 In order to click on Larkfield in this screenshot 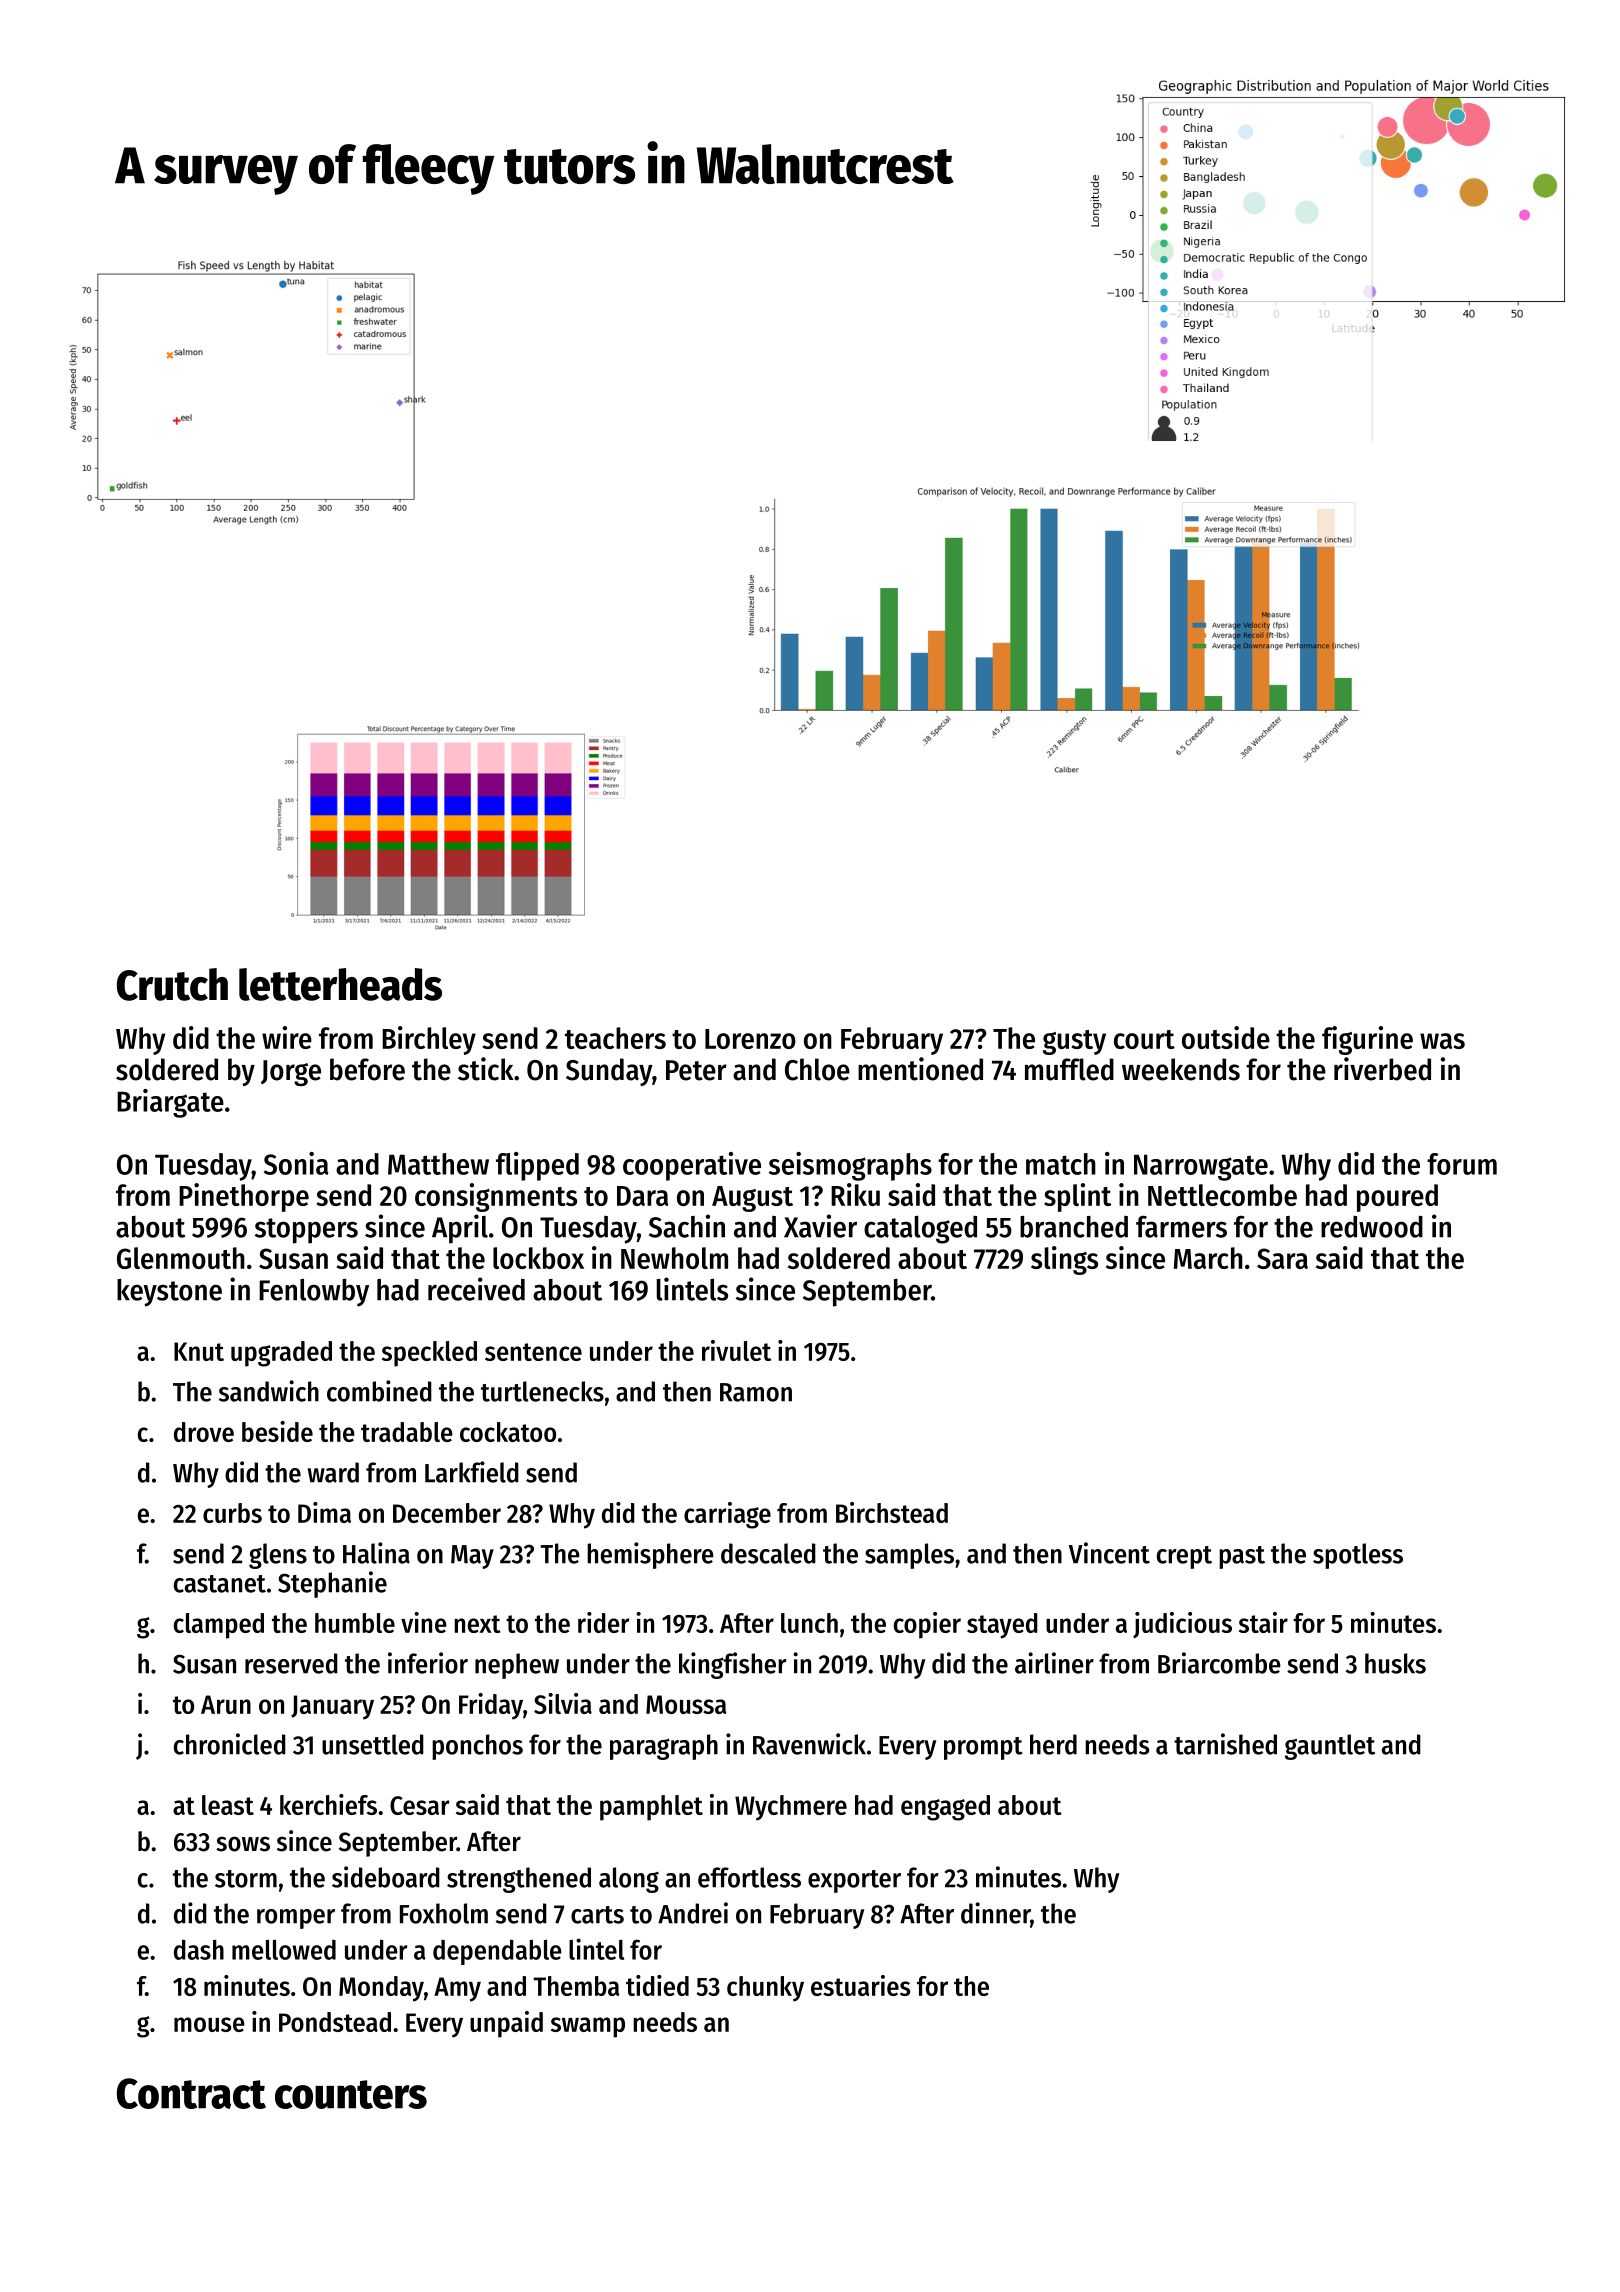, I will do `click(472, 1472)`.
